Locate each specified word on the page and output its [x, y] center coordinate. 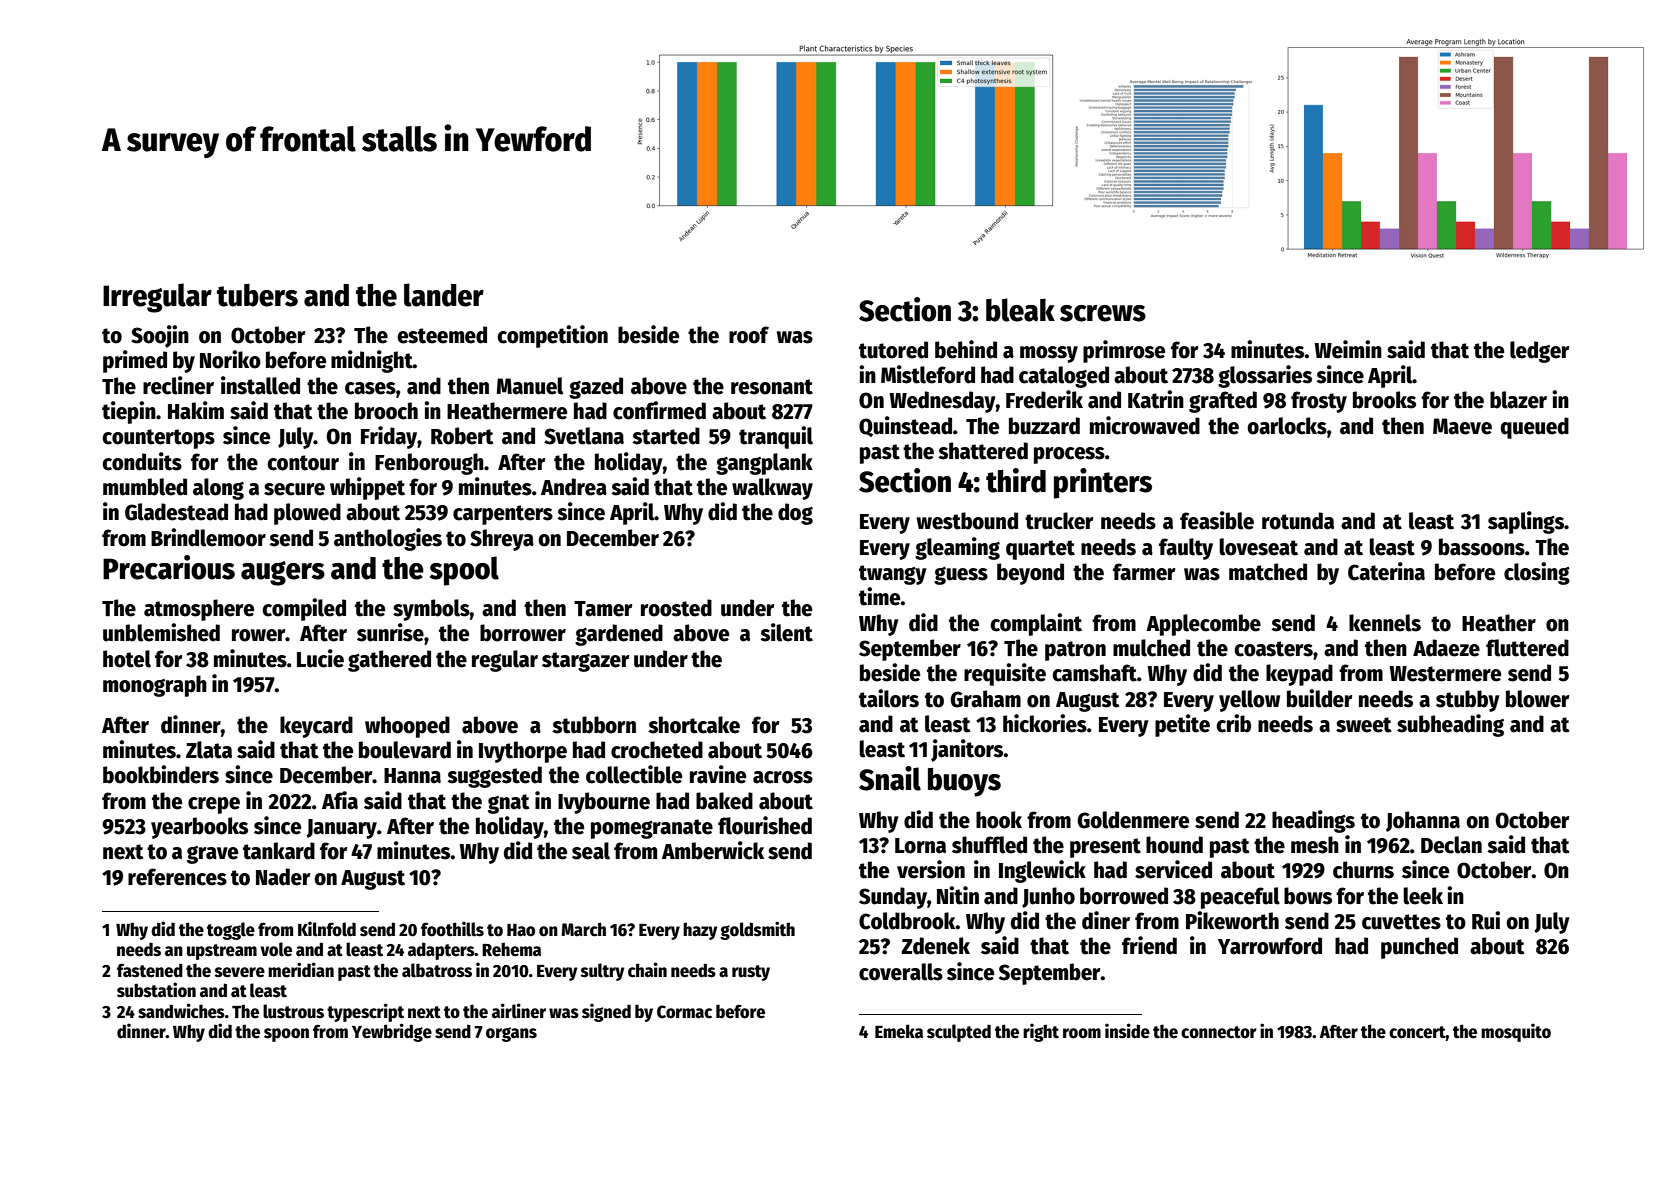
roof [749, 335]
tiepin [129, 412]
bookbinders [161, 774]
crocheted [657, 750]
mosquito [1516, 1032]
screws [1103, 313]
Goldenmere [1133, 820]
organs [511, 1034]
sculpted [959, 1033]
